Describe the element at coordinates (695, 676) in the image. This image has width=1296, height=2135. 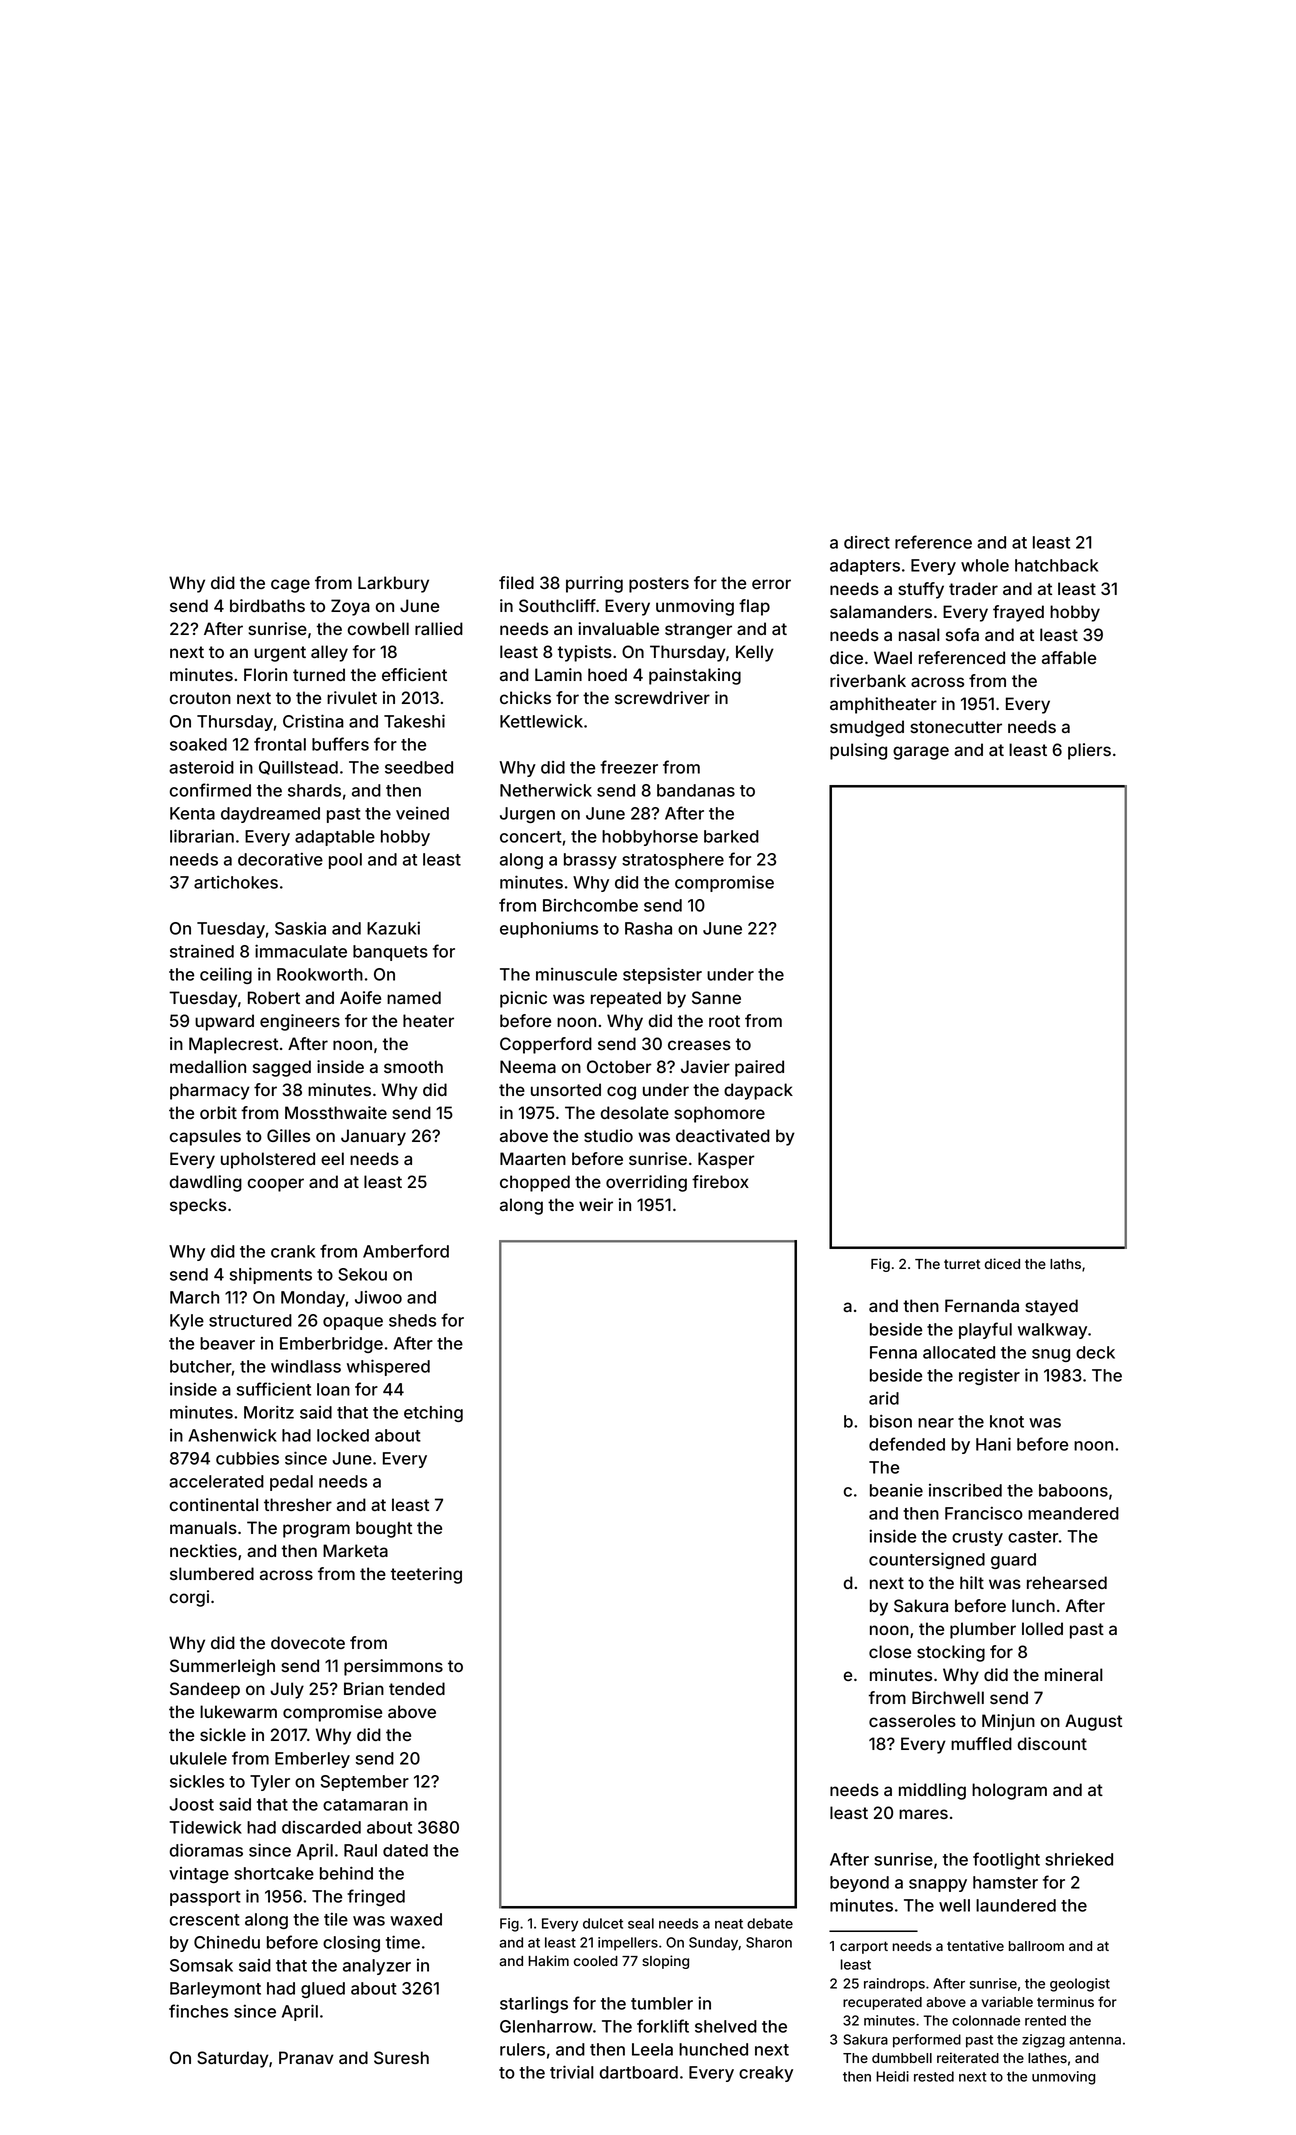
I see `painstaking` at that location.
